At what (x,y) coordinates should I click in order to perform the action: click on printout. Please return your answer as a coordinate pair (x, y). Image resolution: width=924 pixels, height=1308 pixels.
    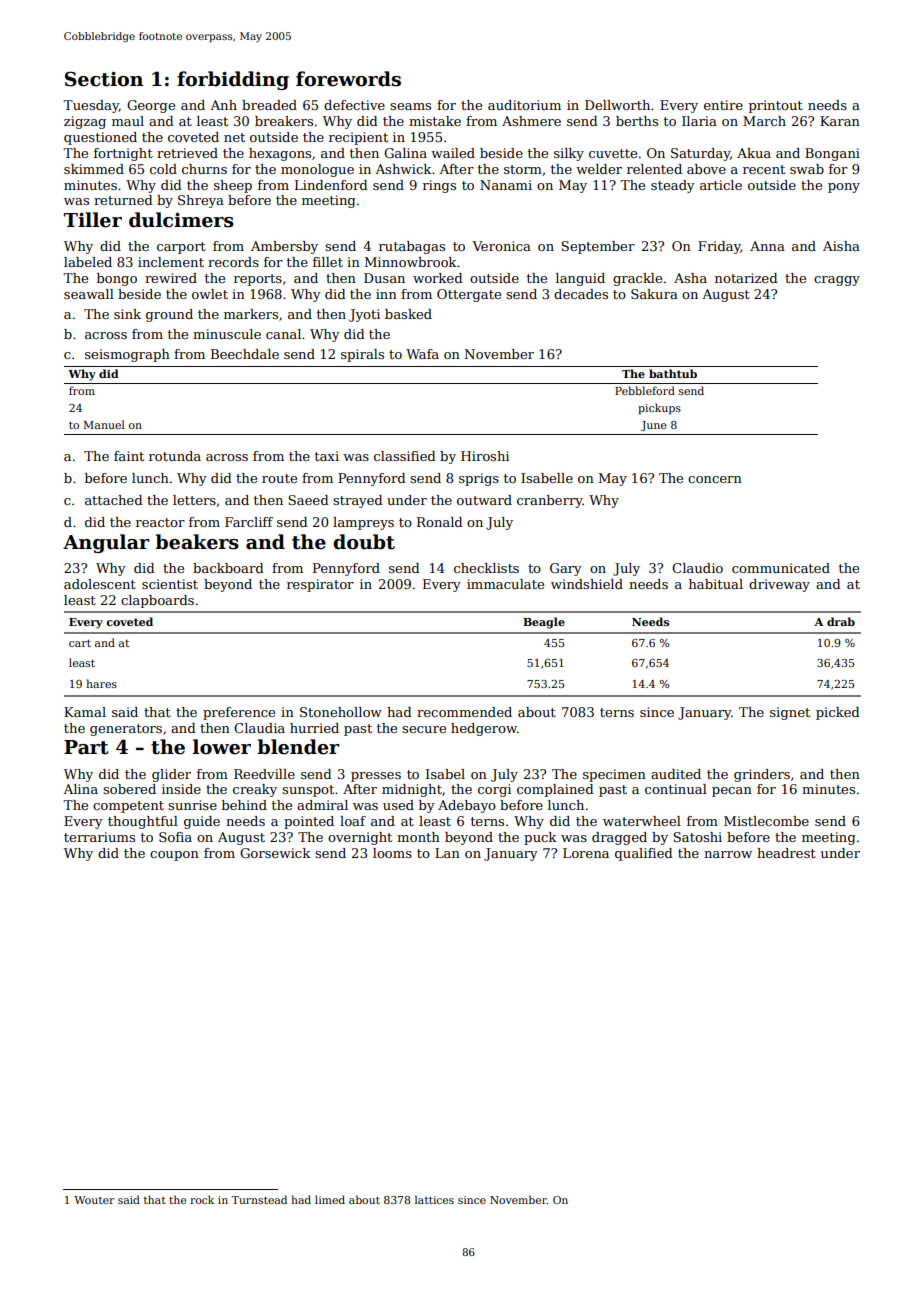
    Looking at the image, I should click on (776, 106).
